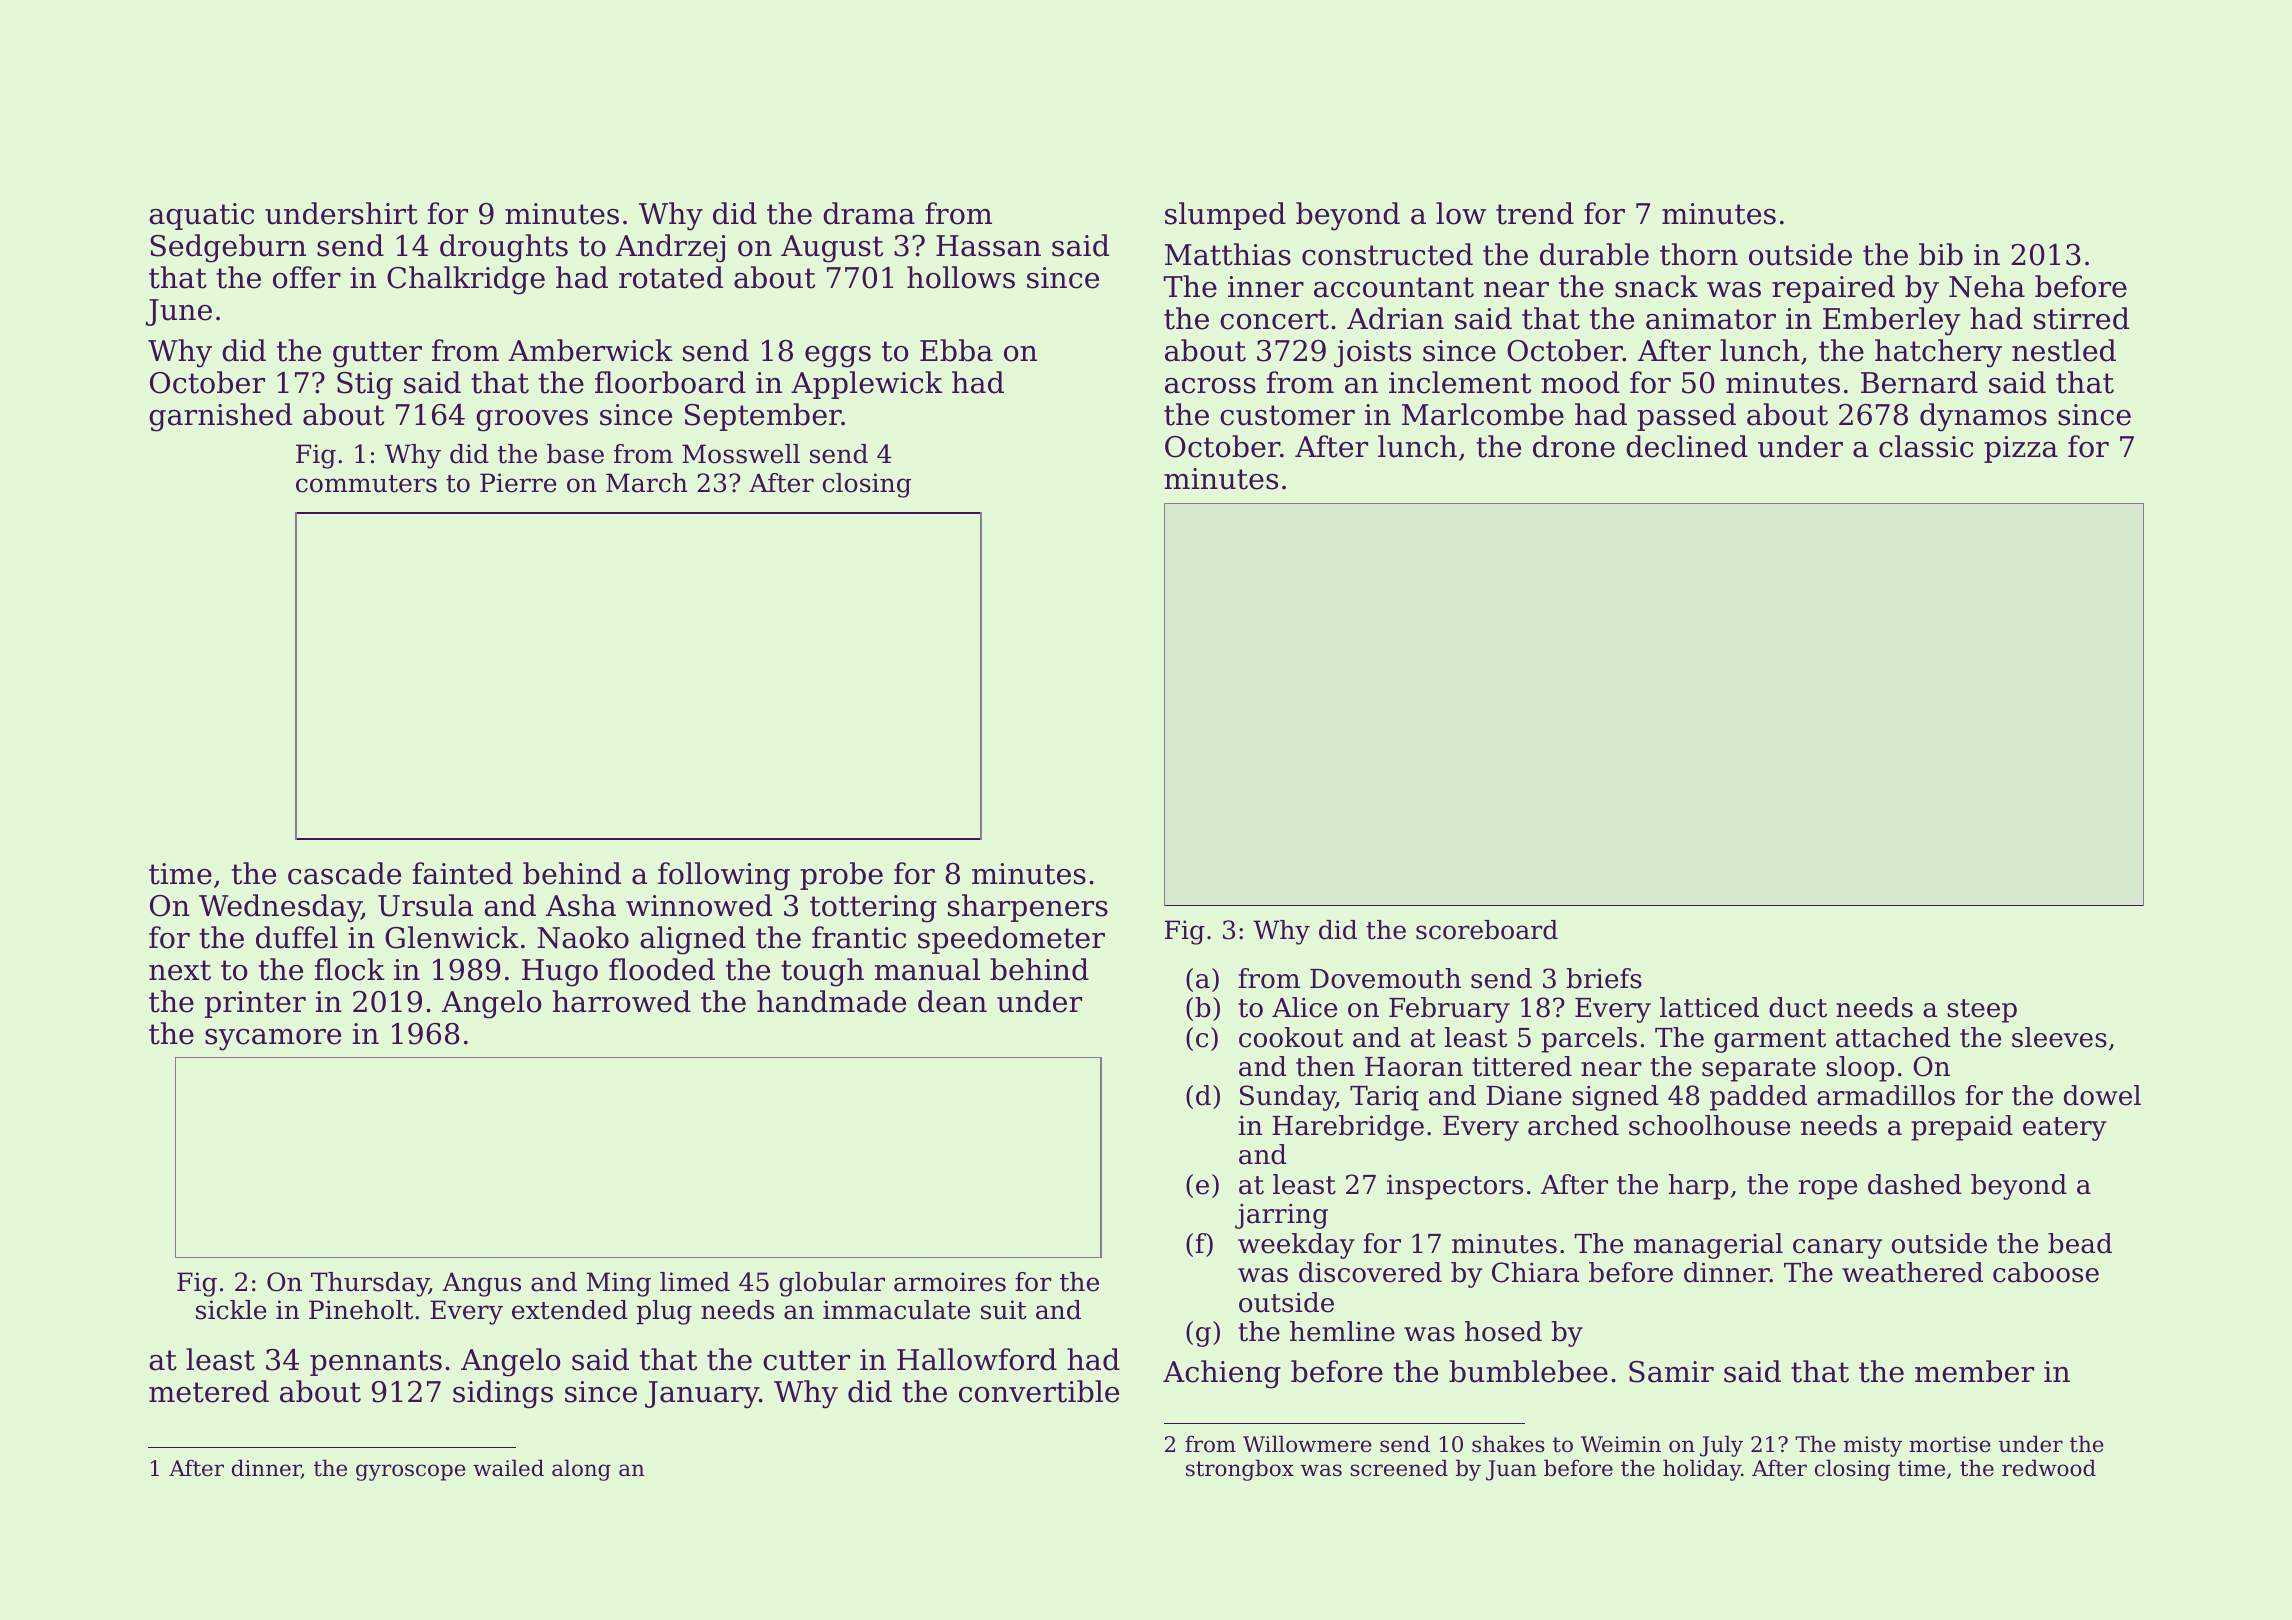  Describe the element at coordinates (1508, 1444) in the page. I see `shakes` at that location.
